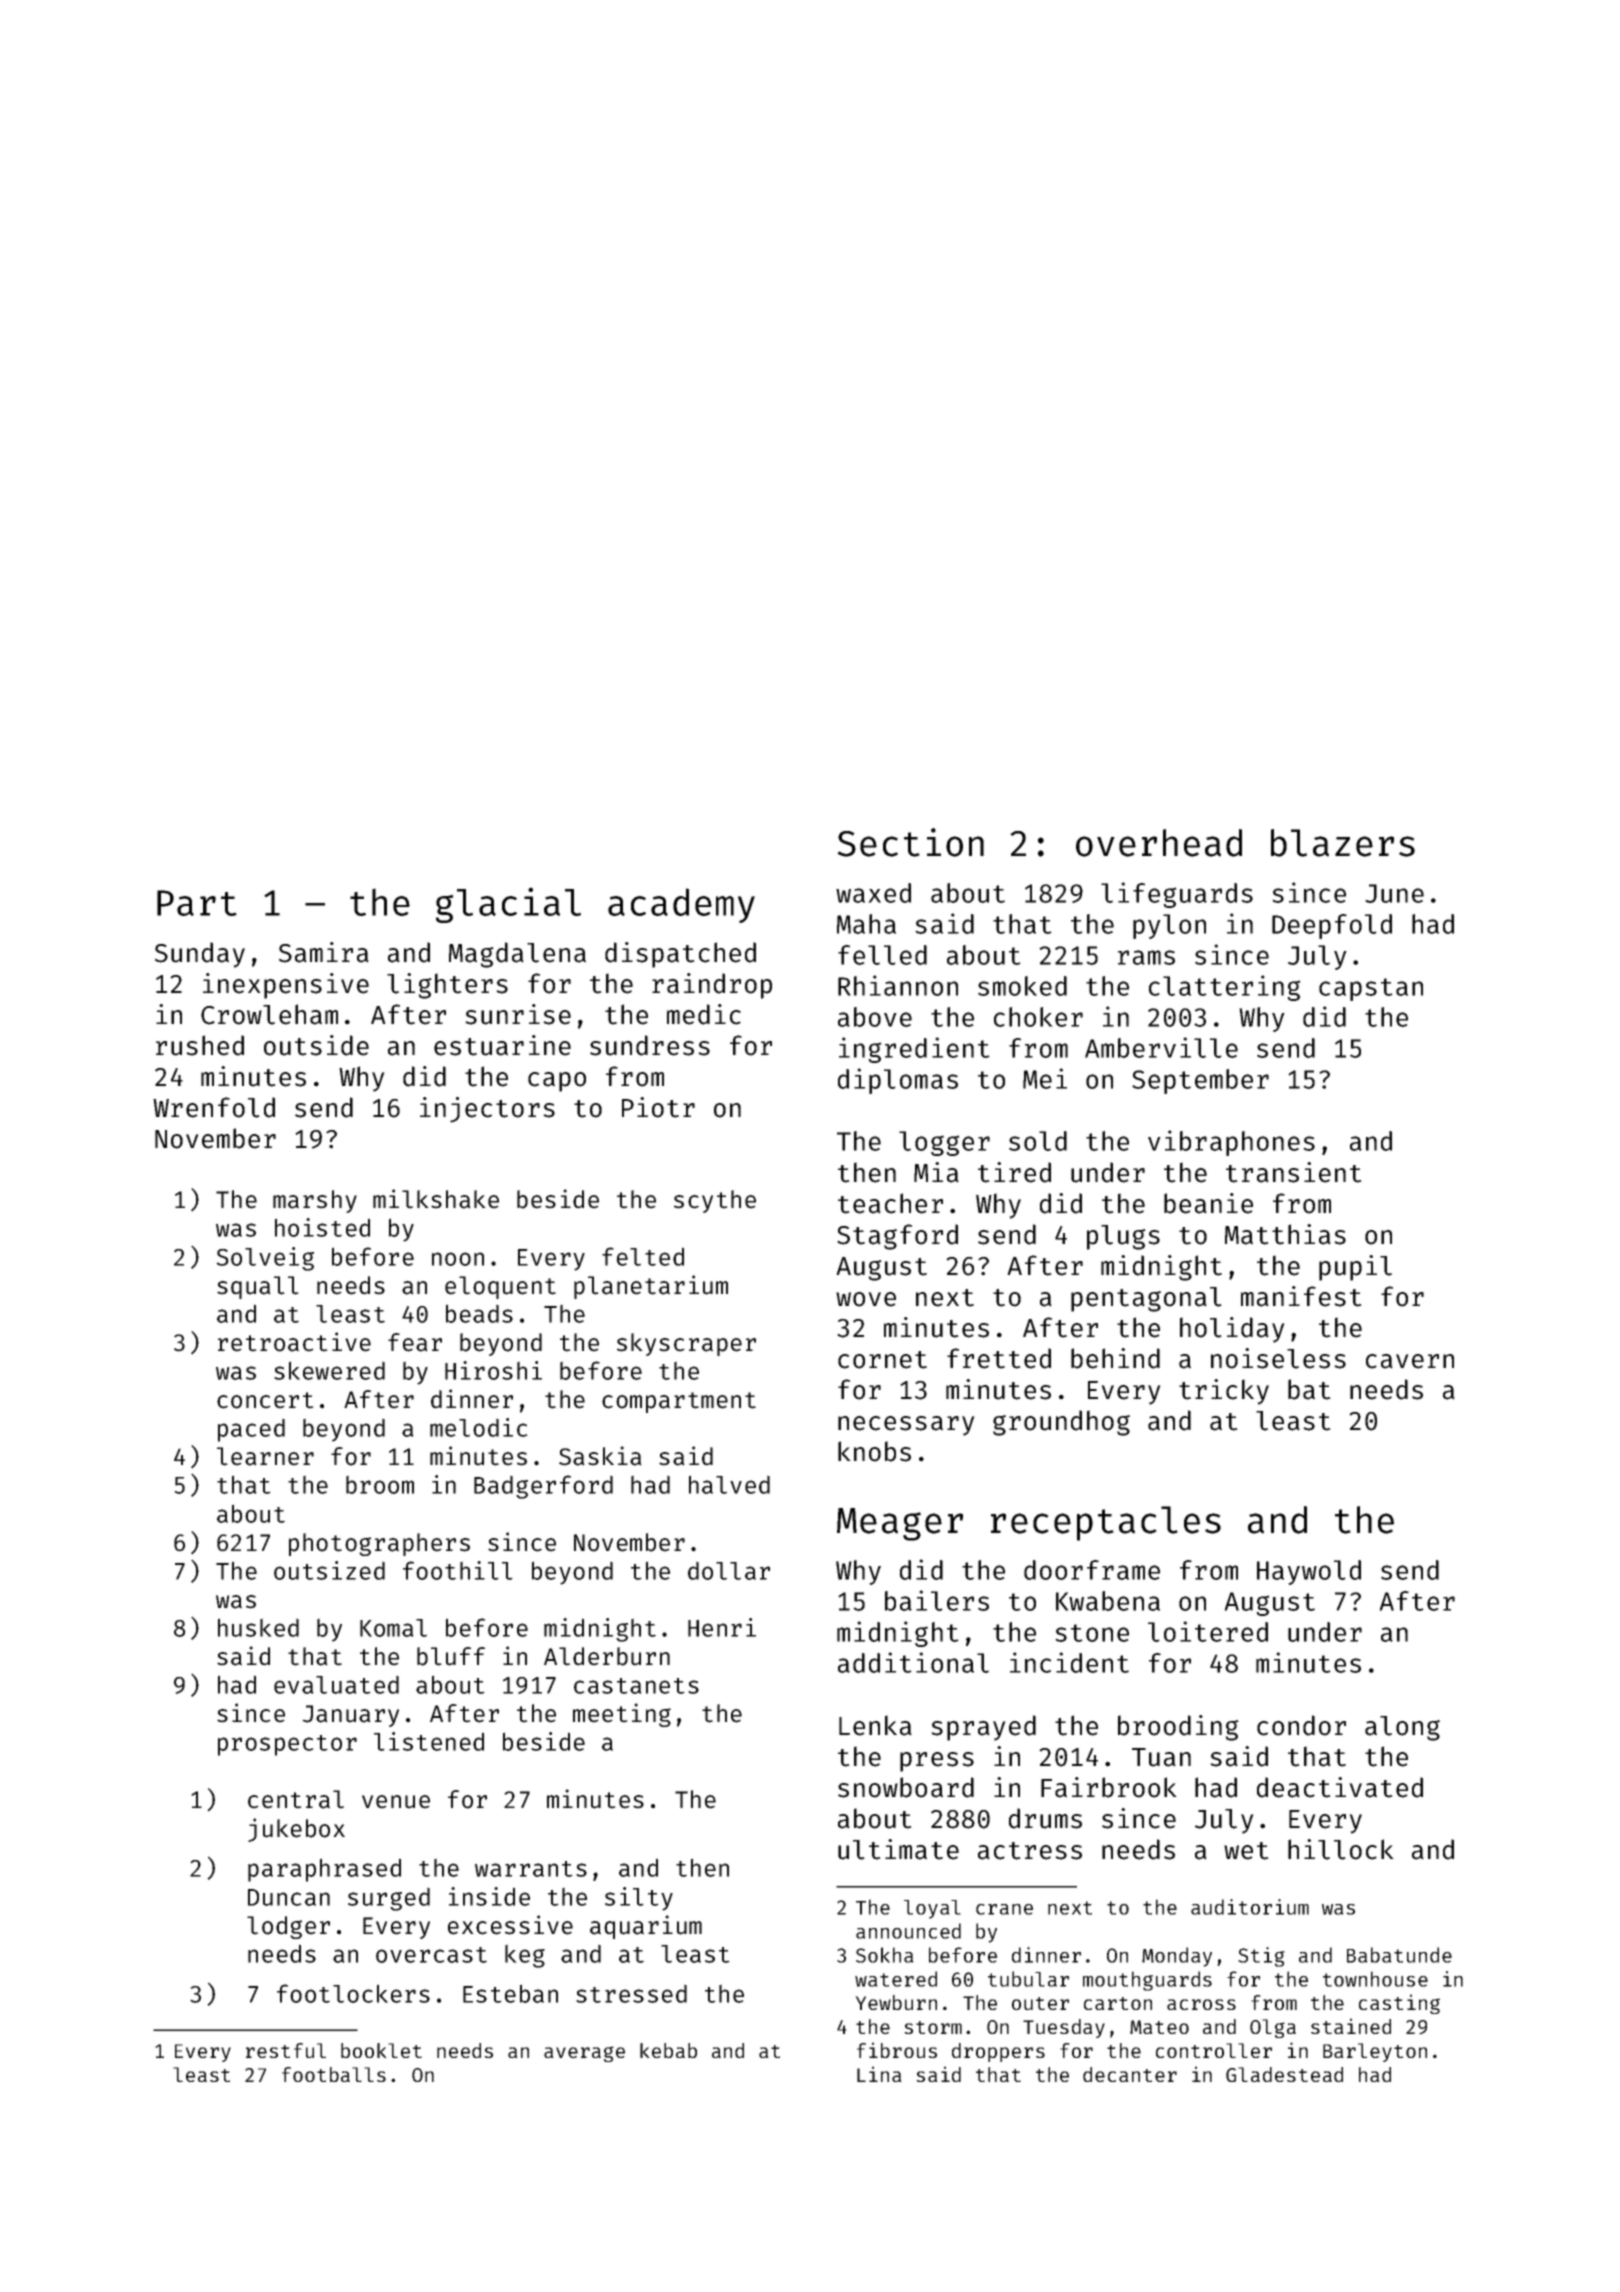  What do you see at coordinates (334, 2074) in the screenshot?
I see `footballs` at bounding box center [334, 2074].
